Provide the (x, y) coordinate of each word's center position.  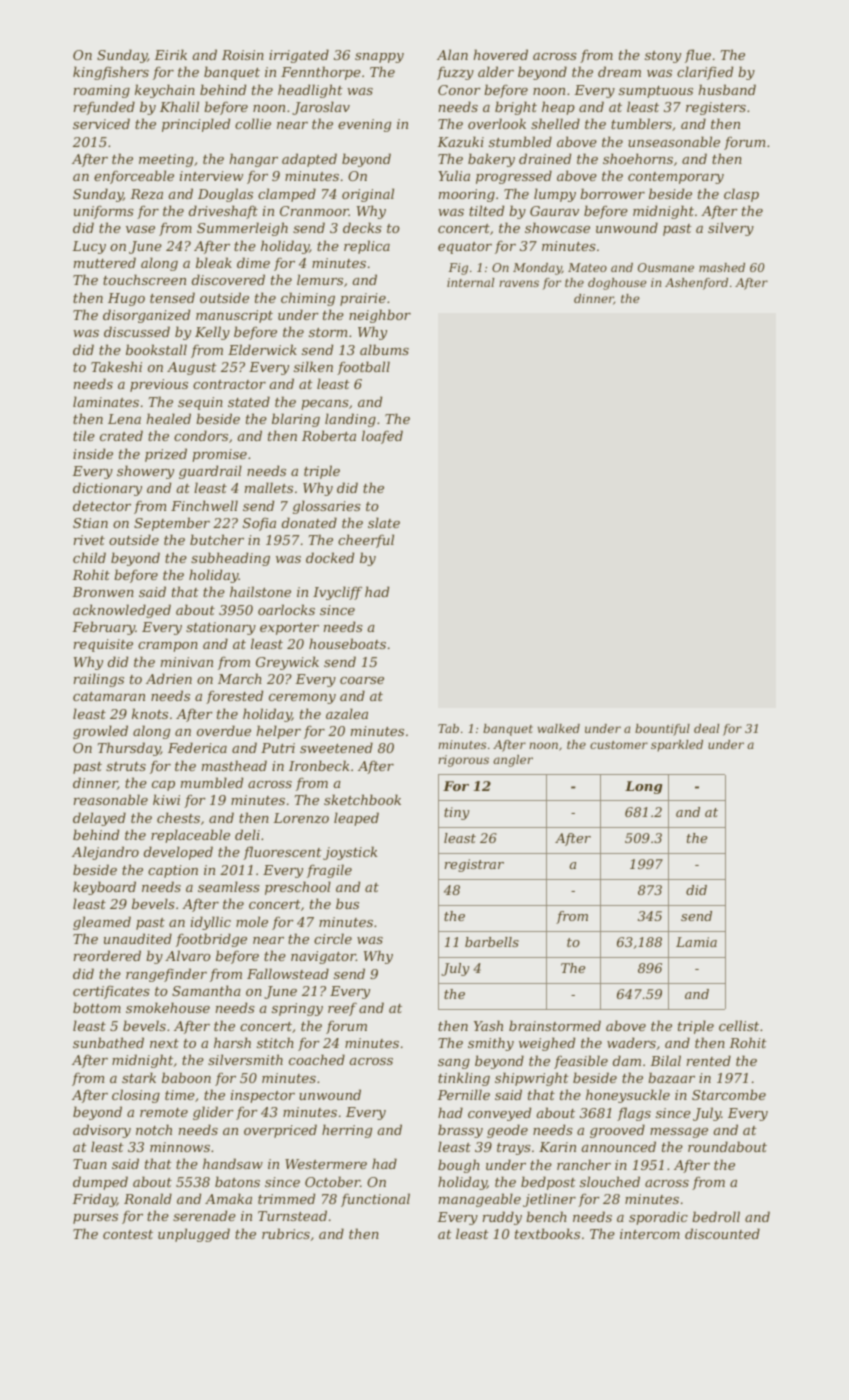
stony (663, 57)
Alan (452, 54)
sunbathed (108, 1042)
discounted (722, 1233)
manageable (480, 1200)
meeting (166, 160)
